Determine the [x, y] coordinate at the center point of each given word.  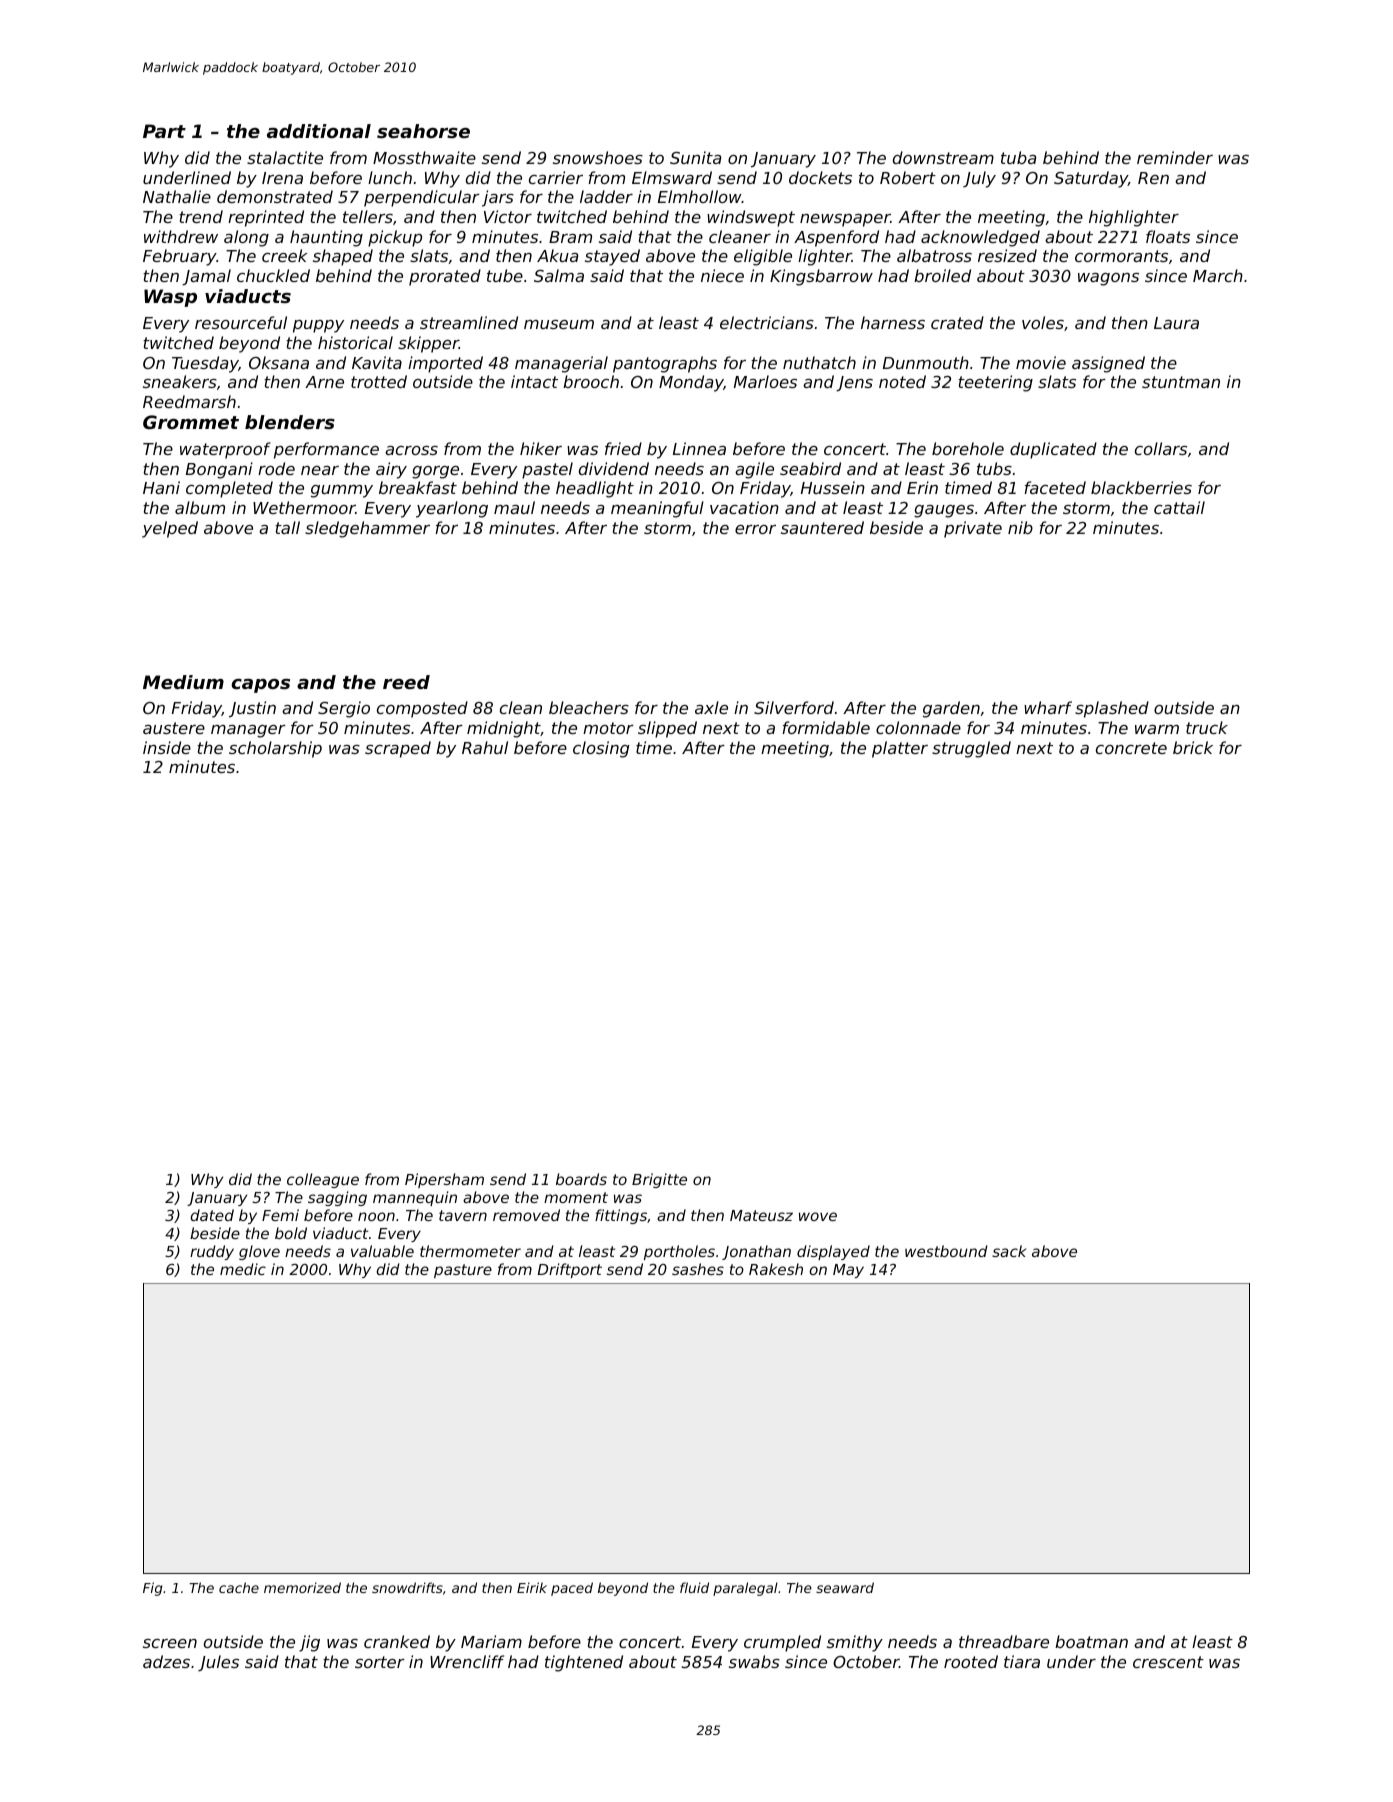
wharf [1048, 707]
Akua [558, 255]
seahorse [423, 131]
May [848, 1271]
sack [1009, 1251]
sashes [698, 1269]
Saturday [1091, 179]
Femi [280, 1215]
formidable [826, 727]
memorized [302, 1587]
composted [422, 709]
